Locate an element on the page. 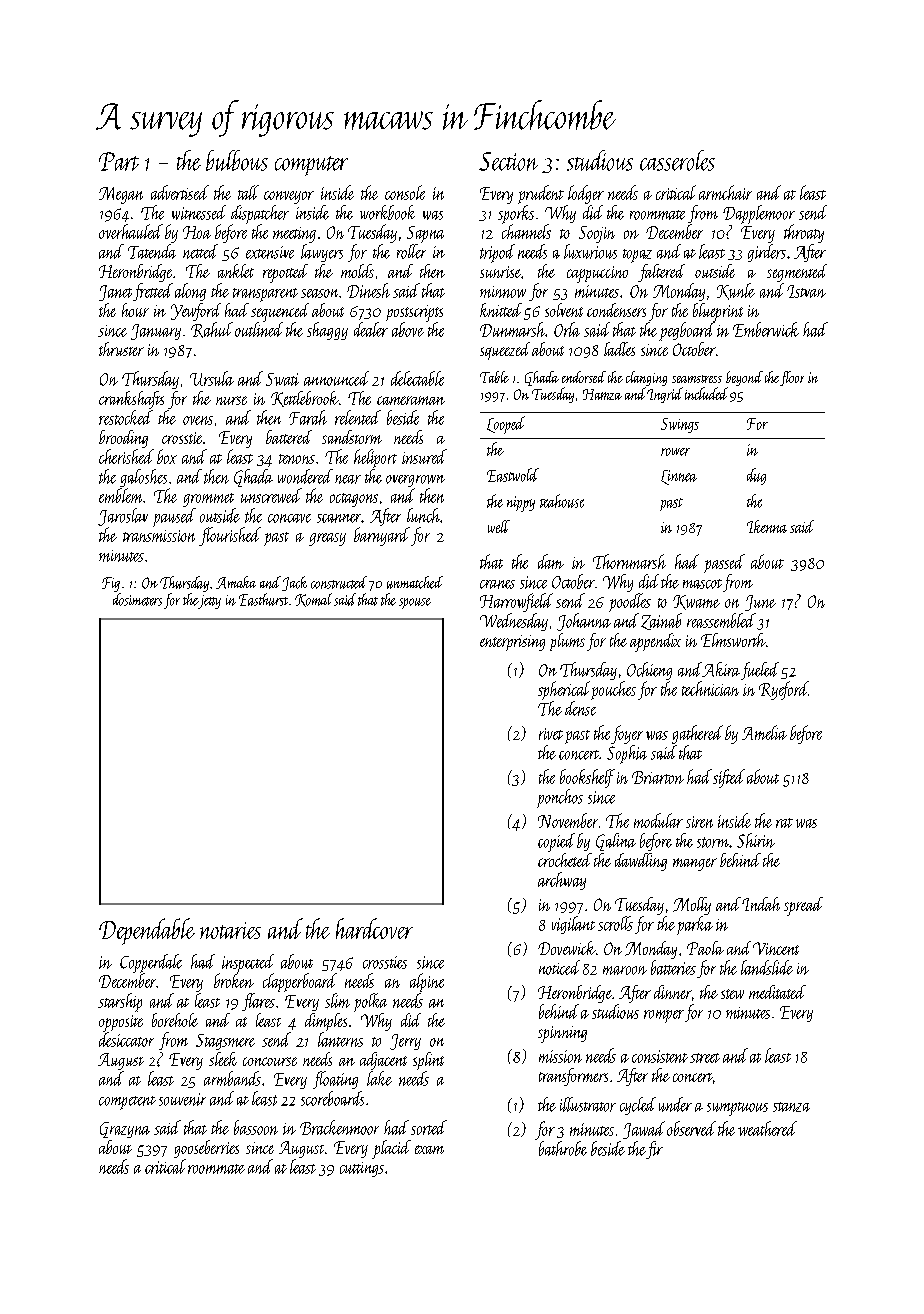 The width and height of the page is (924, 1314). copied is located at coordinates (556, 842).
